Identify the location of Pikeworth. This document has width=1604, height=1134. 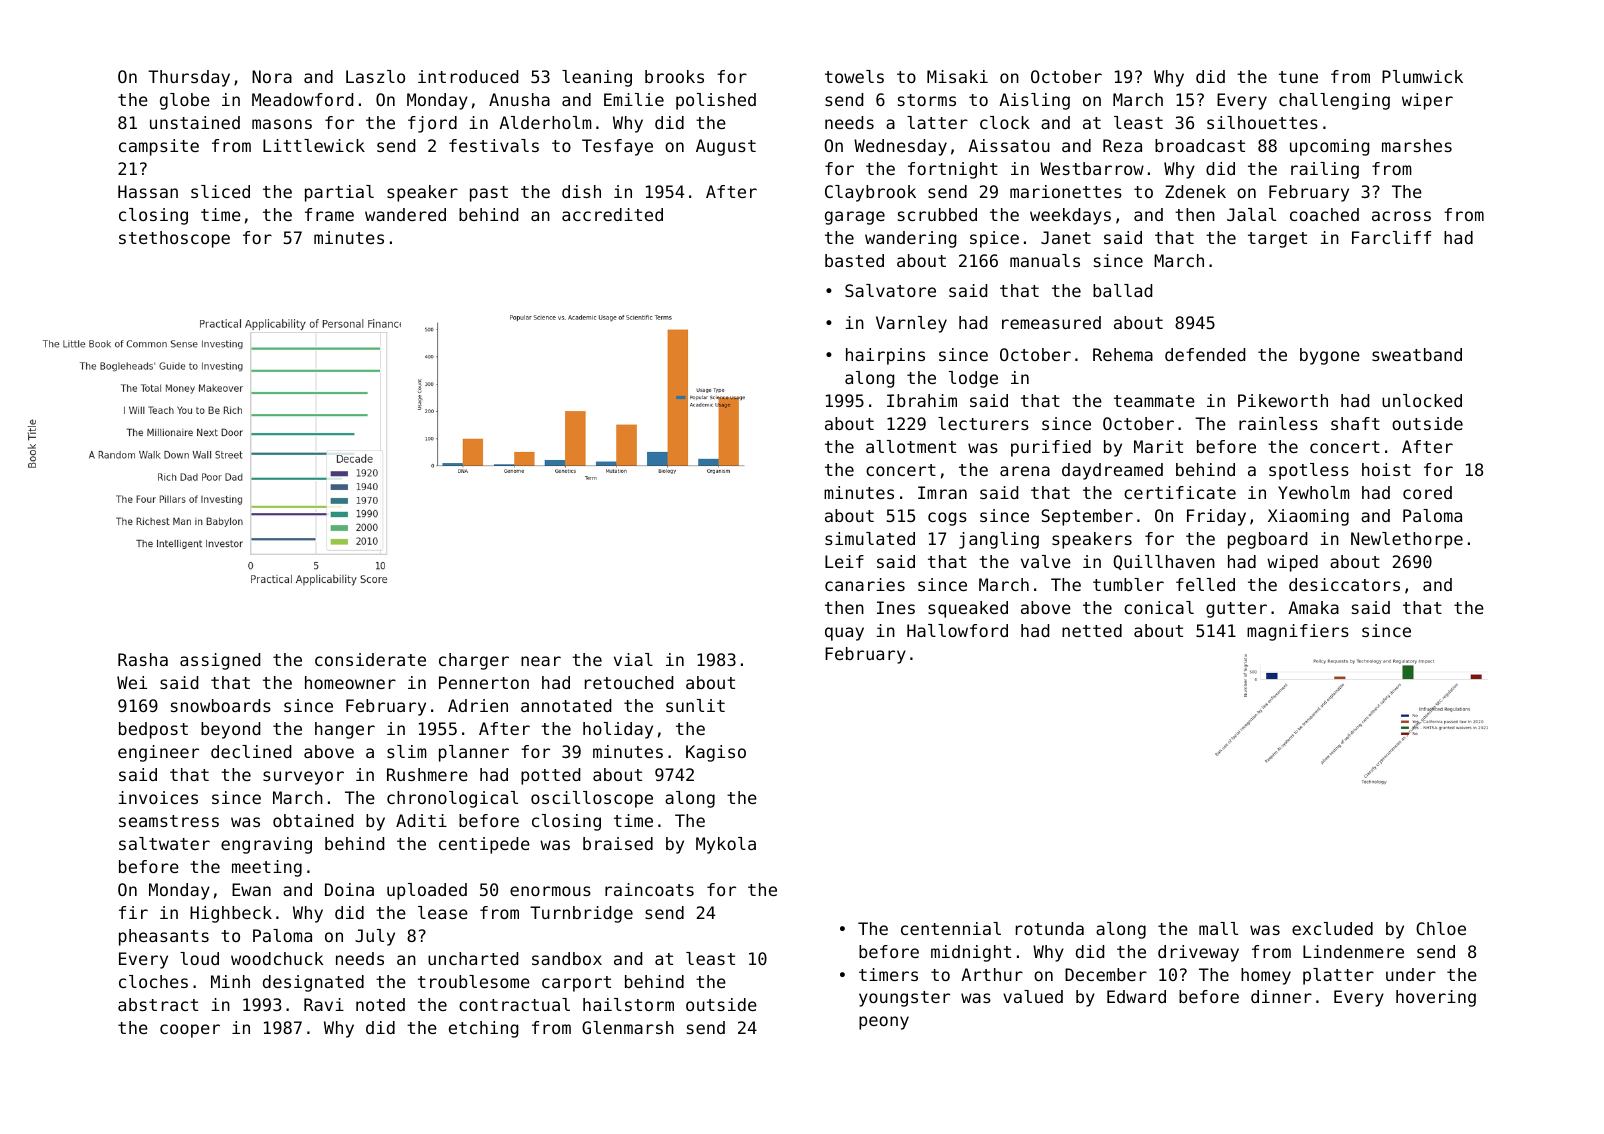
(1283, 400).
